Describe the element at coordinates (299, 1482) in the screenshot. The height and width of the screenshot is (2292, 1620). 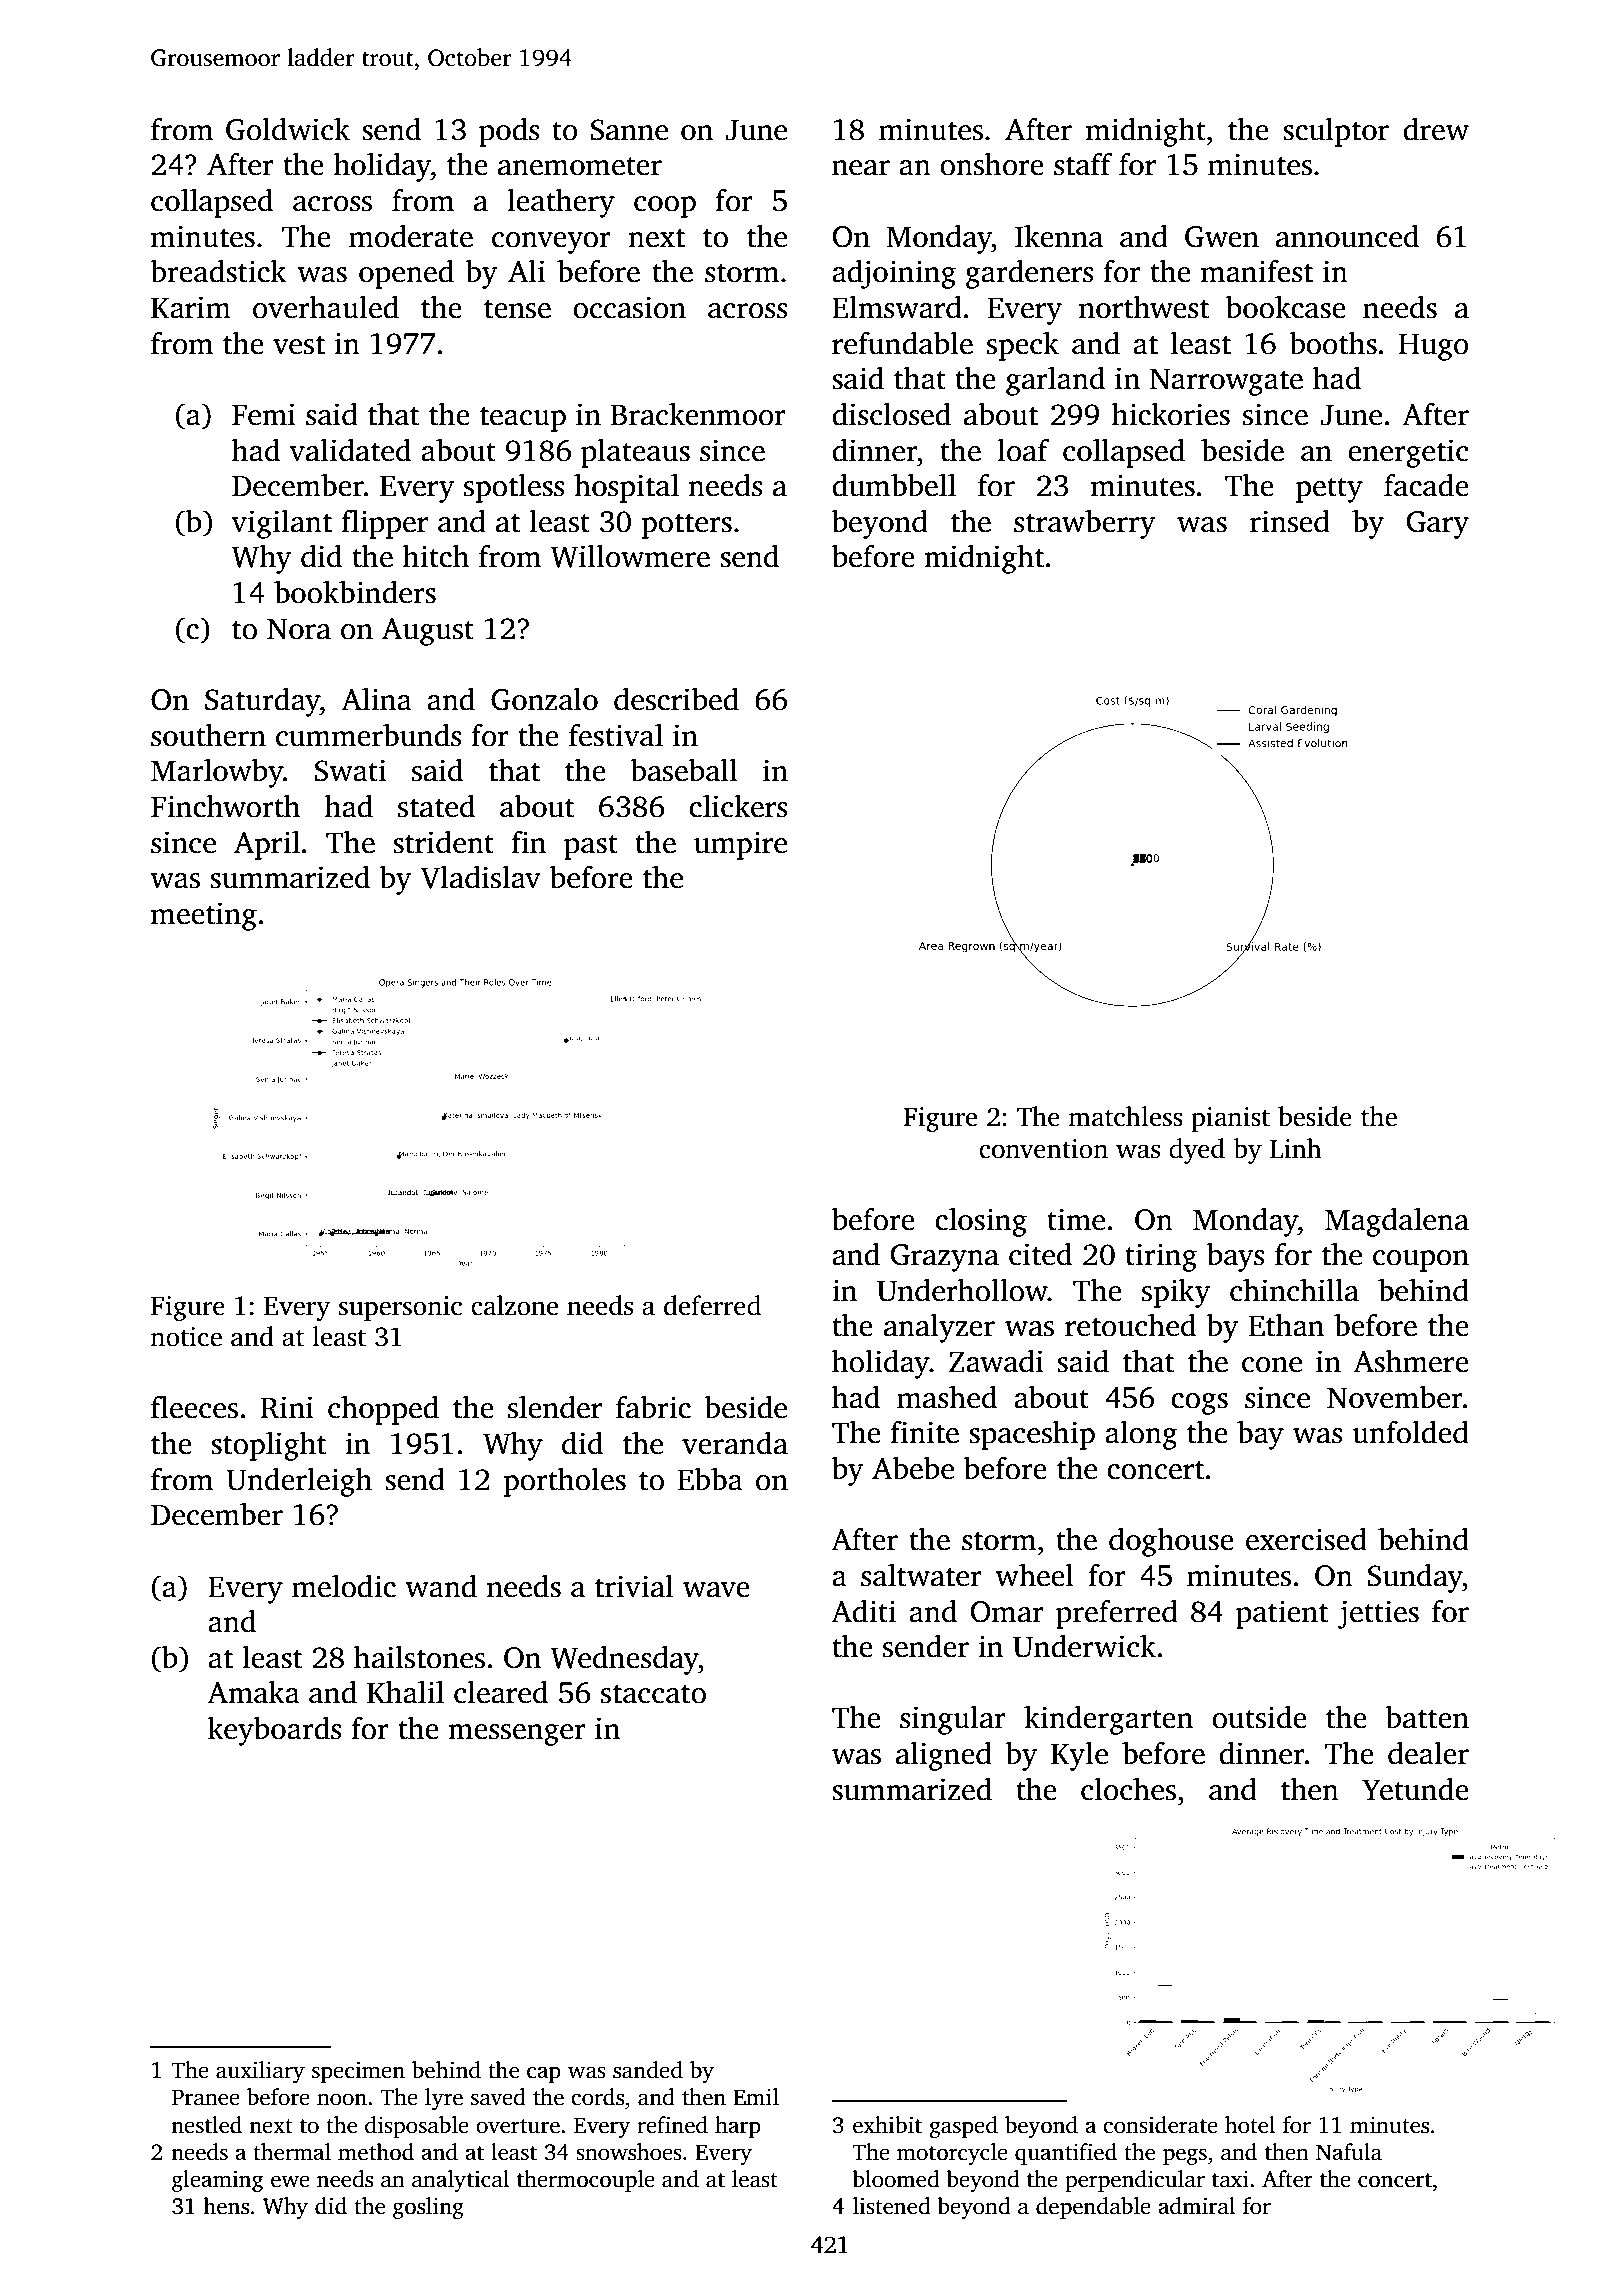
I see `Underleigh` at that location.
